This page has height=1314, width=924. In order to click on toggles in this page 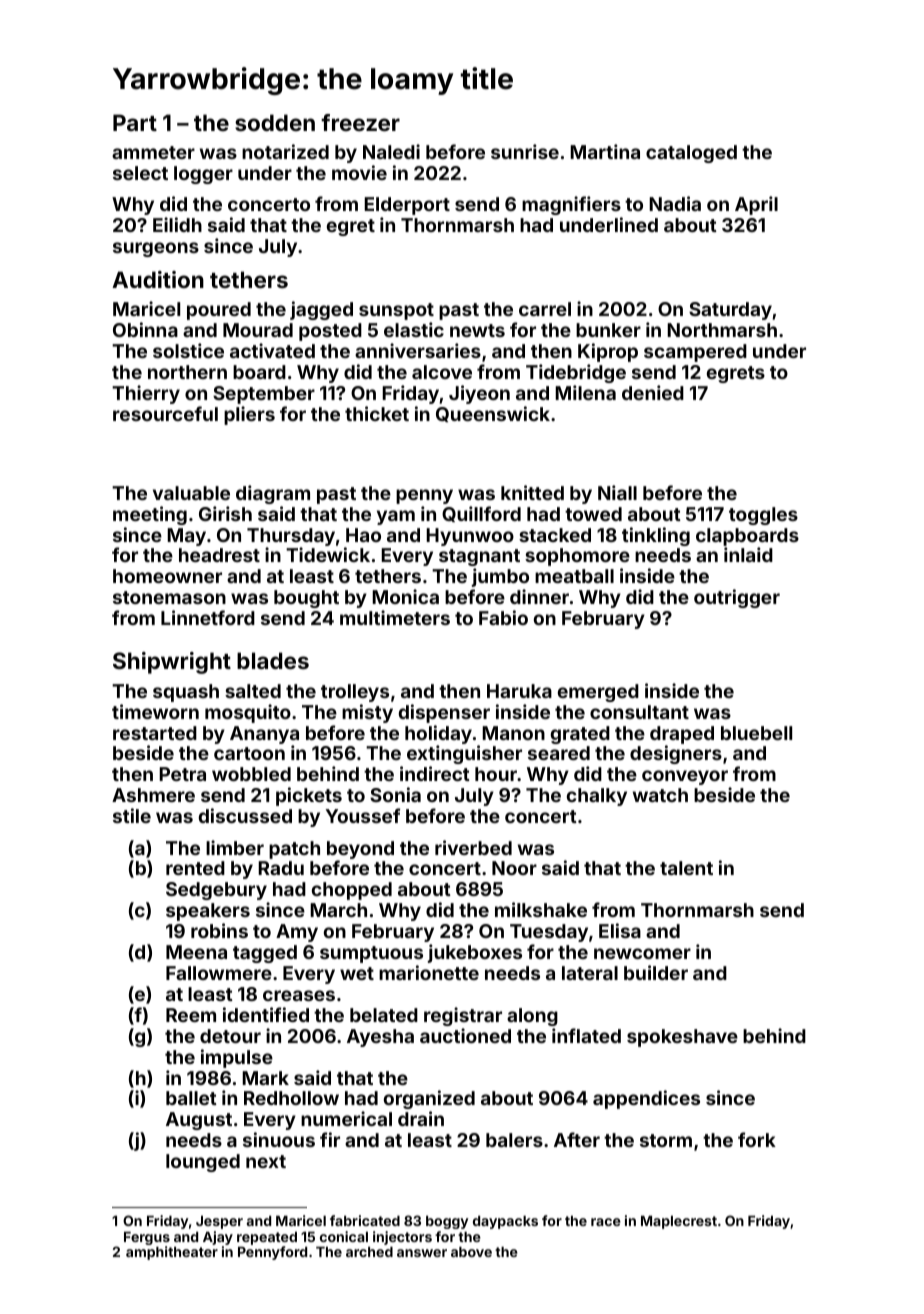, I will do `click(763, 516)`.
